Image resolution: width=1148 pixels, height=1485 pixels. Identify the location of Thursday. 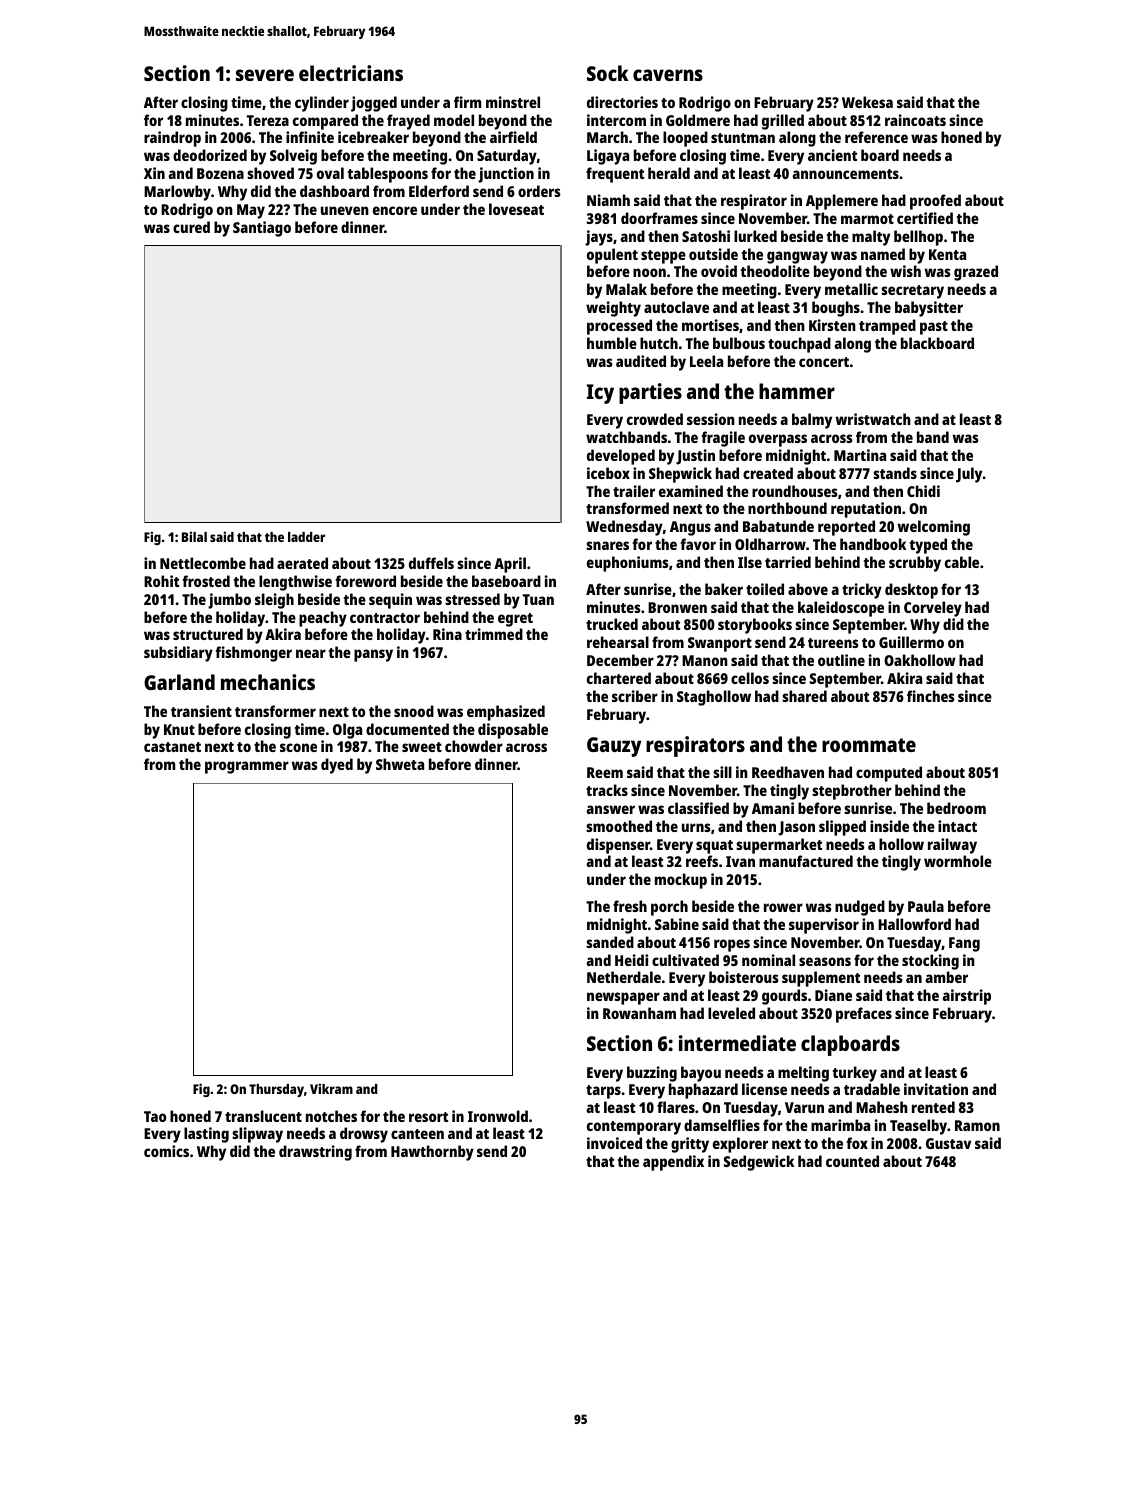
(276, 1090).
